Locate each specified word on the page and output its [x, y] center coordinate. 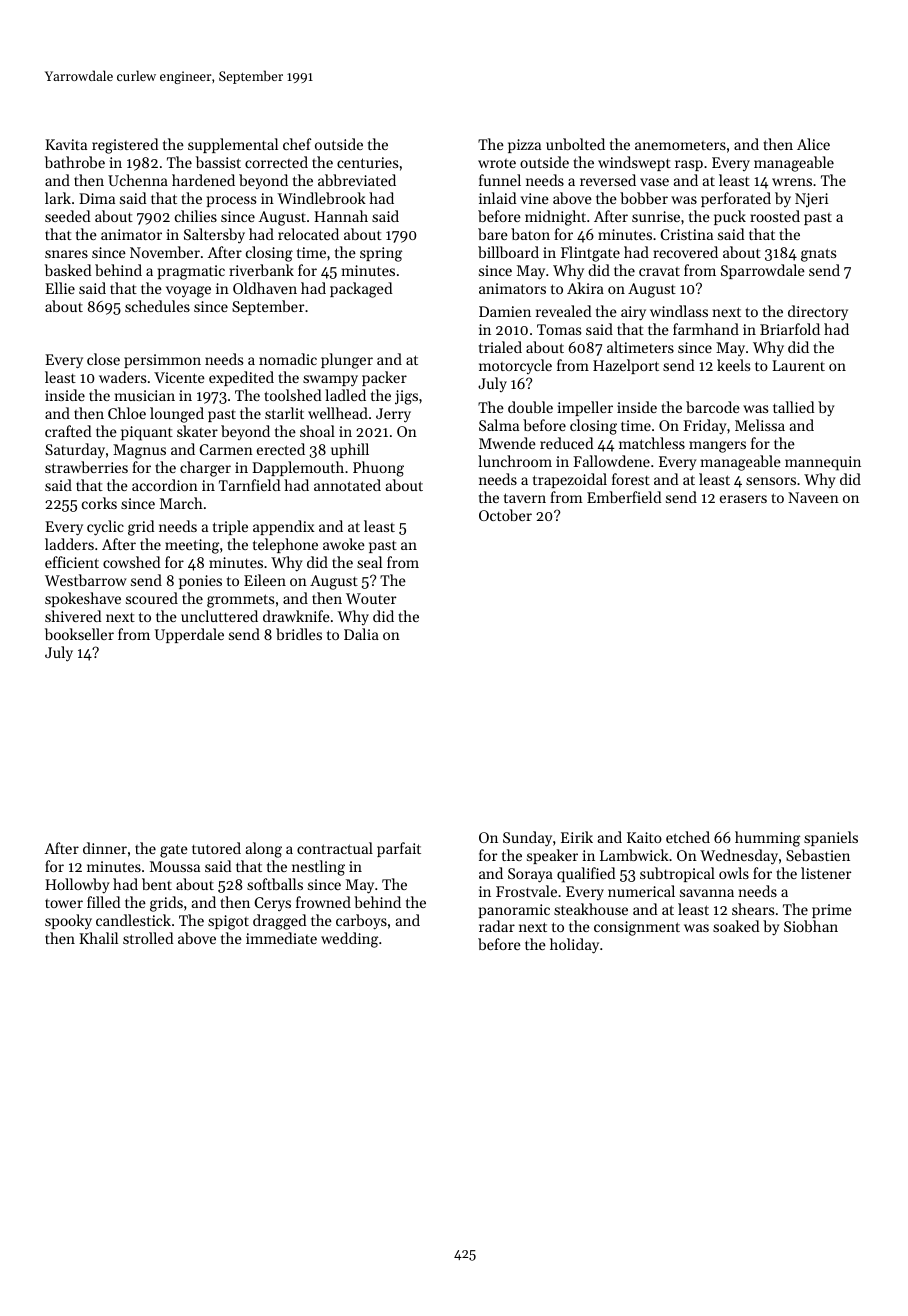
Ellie [60, 288]
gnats [818, 255]
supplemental [233, 145]
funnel [500, 180]
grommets [240, 601]
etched [688, 837]
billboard [508, 252]
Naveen [813, 497]
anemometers [680, 145]
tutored [216, 848]
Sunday [527, 839]
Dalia [361, 634]
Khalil [98, 938]
